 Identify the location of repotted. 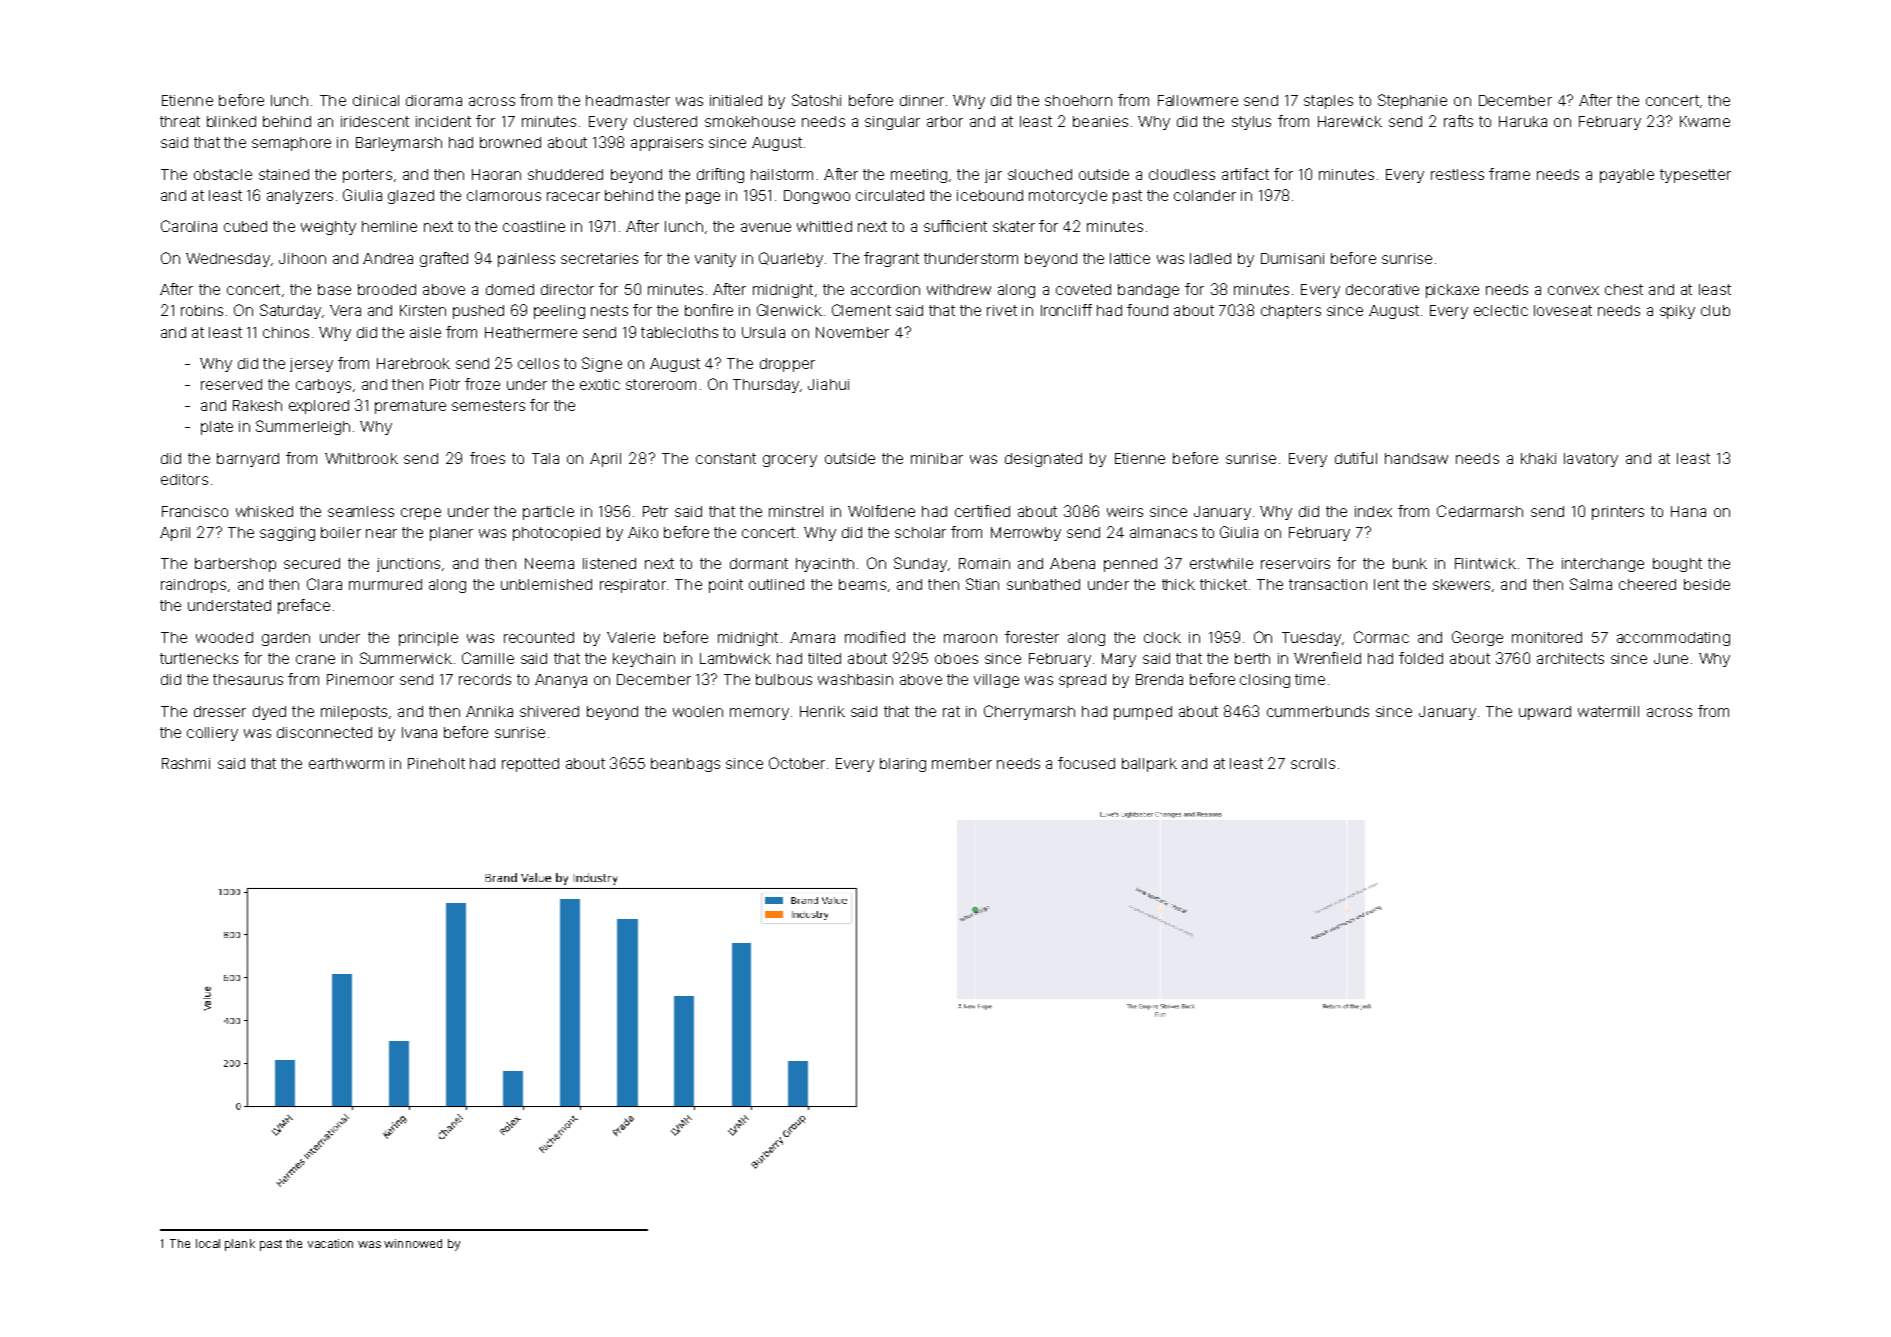
(530, 765).
